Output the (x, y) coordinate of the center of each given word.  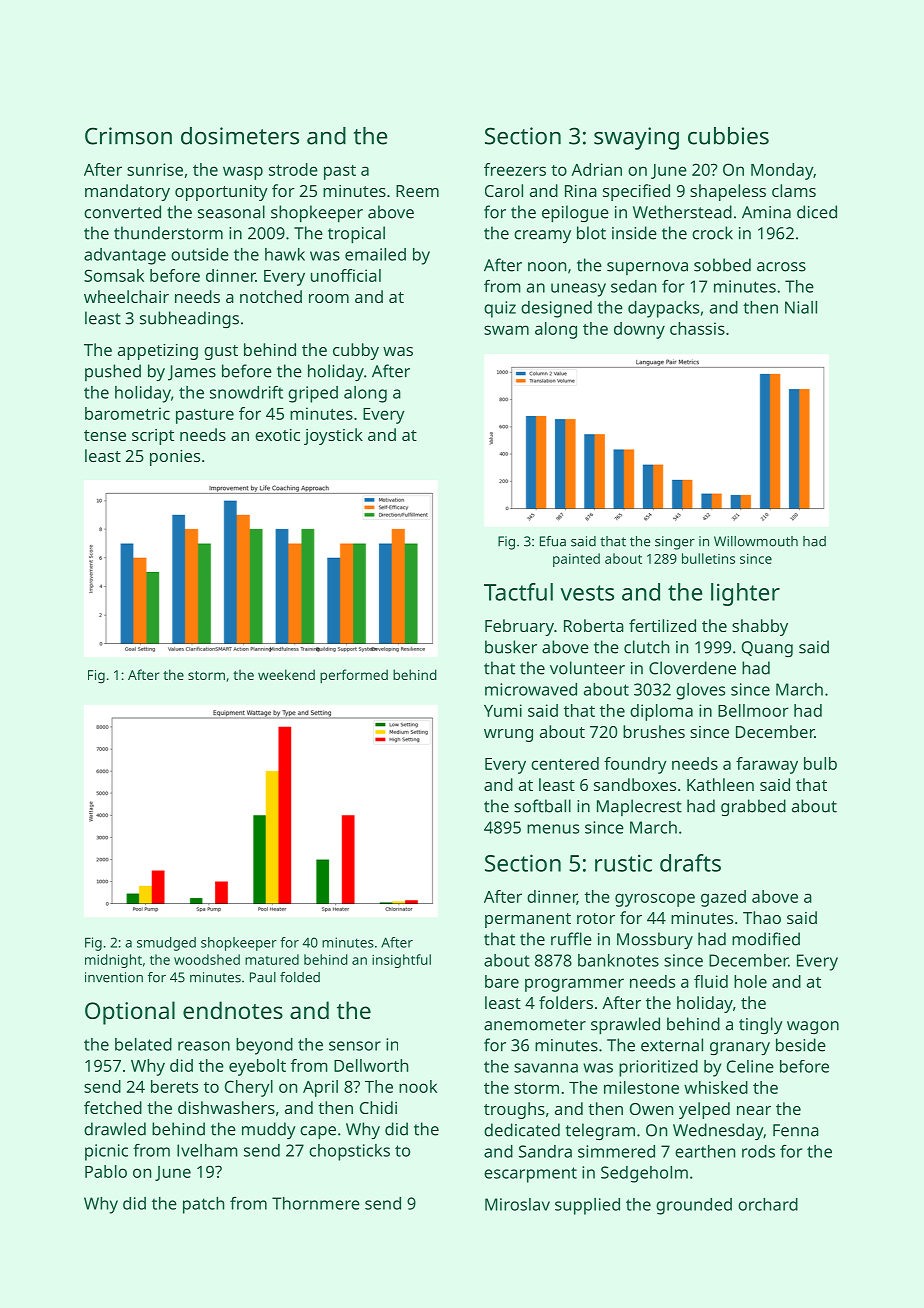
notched (271, 296)
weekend (286, 674)
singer (675, 543)
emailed (375, 254)
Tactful (518, 592)
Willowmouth (756, 541)
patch (203, 1205)
